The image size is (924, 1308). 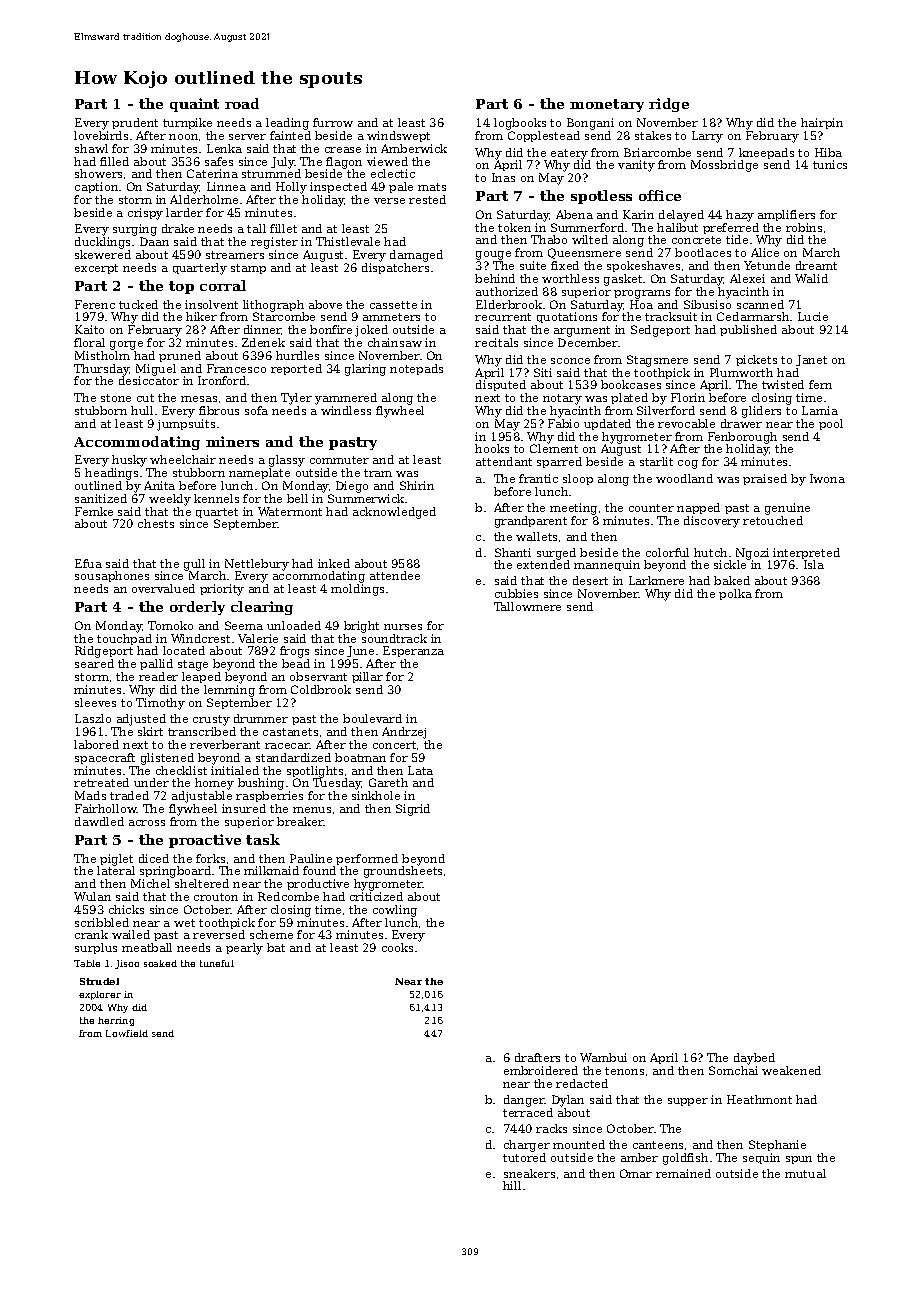 I want to click on sneakers, so click(x=529, y=1173).
